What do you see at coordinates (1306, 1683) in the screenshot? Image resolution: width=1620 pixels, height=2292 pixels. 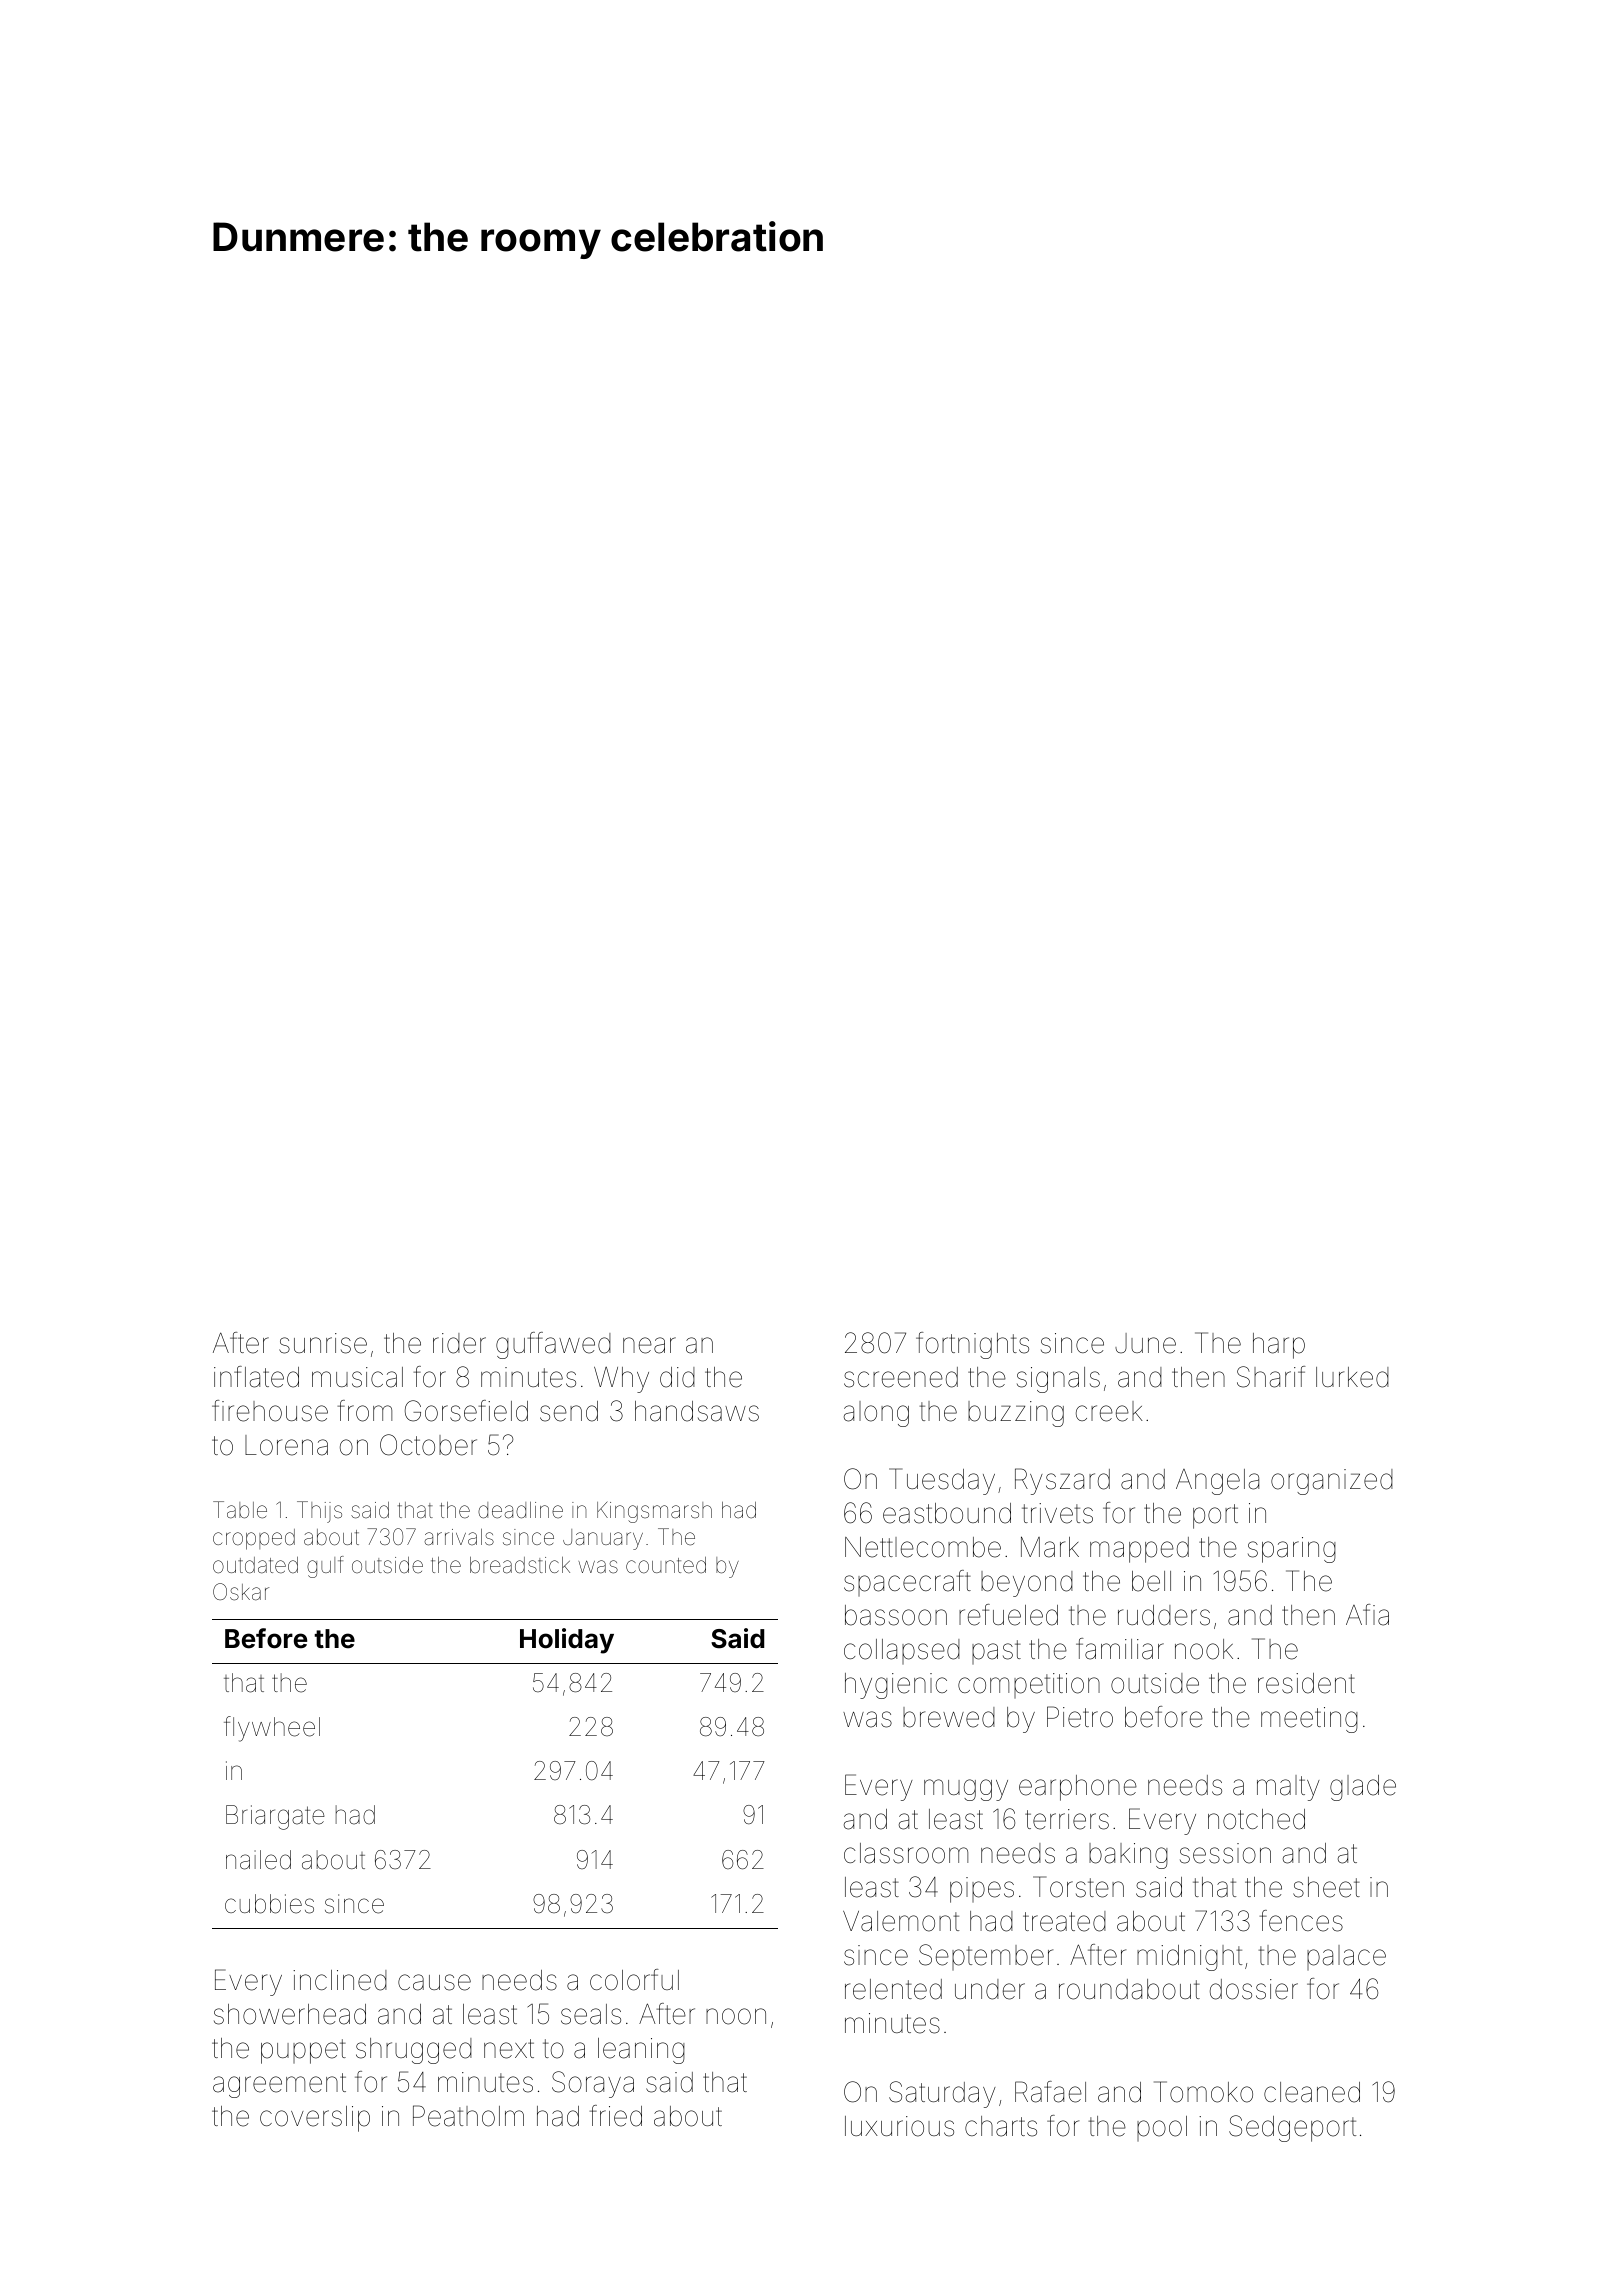 I see `resident` at bounding box center [1306, 1683].
